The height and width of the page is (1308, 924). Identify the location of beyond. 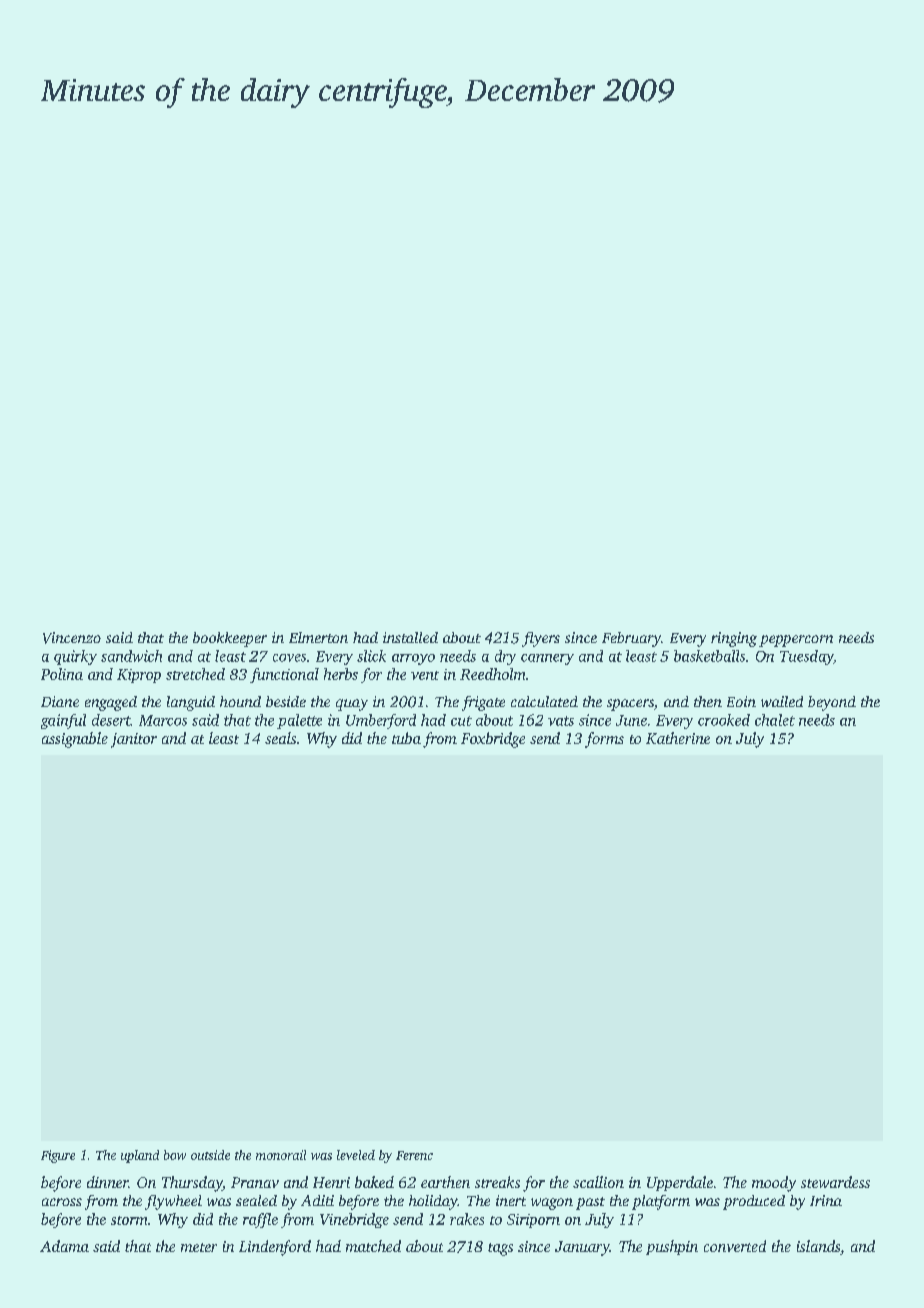
(832, 703).
